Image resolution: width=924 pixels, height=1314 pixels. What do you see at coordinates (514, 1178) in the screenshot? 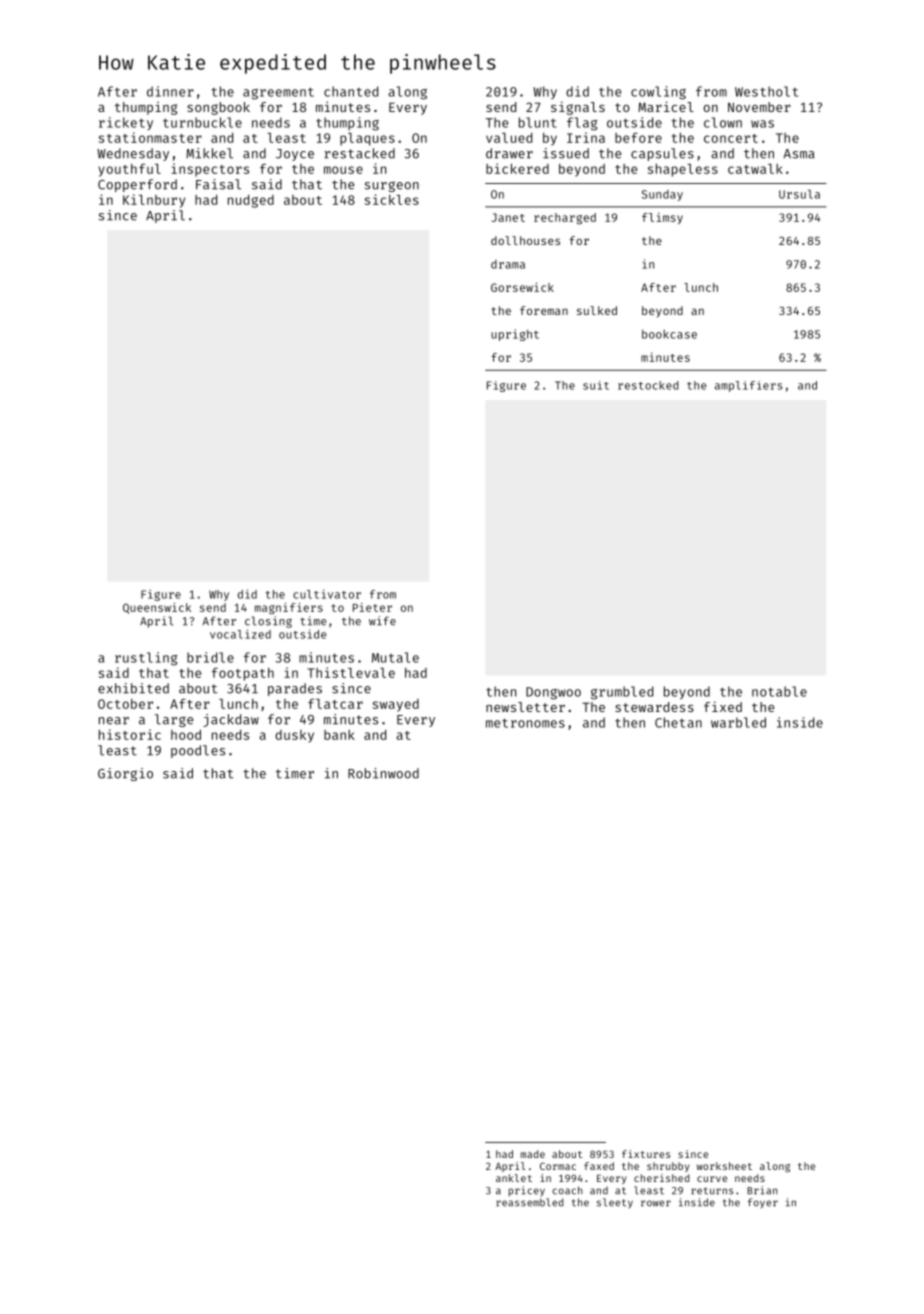
I see `anklet` at bounding box center [514, 1178].
